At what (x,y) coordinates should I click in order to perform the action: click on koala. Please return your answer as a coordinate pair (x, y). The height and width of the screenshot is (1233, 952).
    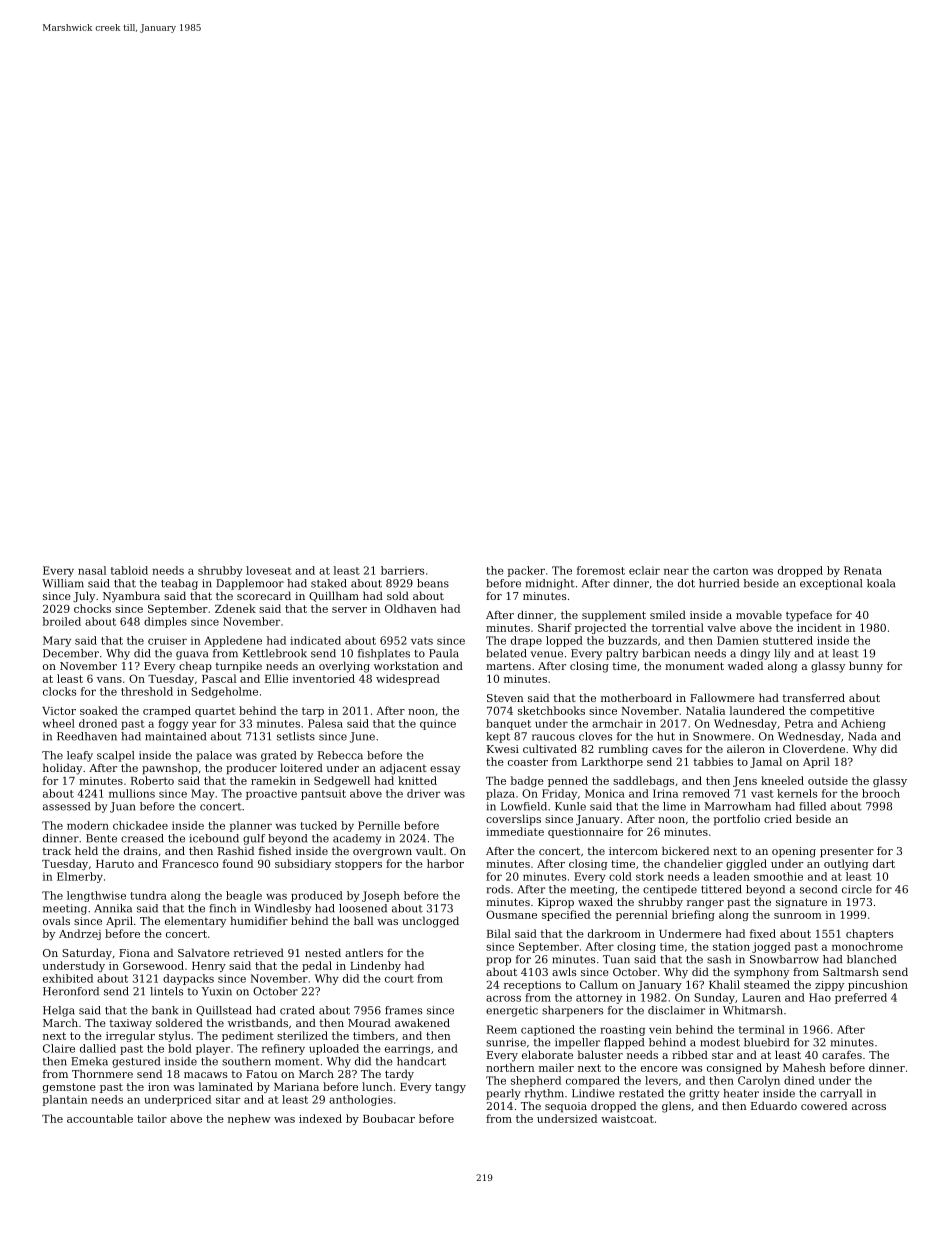
    Looking at the image, I should click on (881, 583).
